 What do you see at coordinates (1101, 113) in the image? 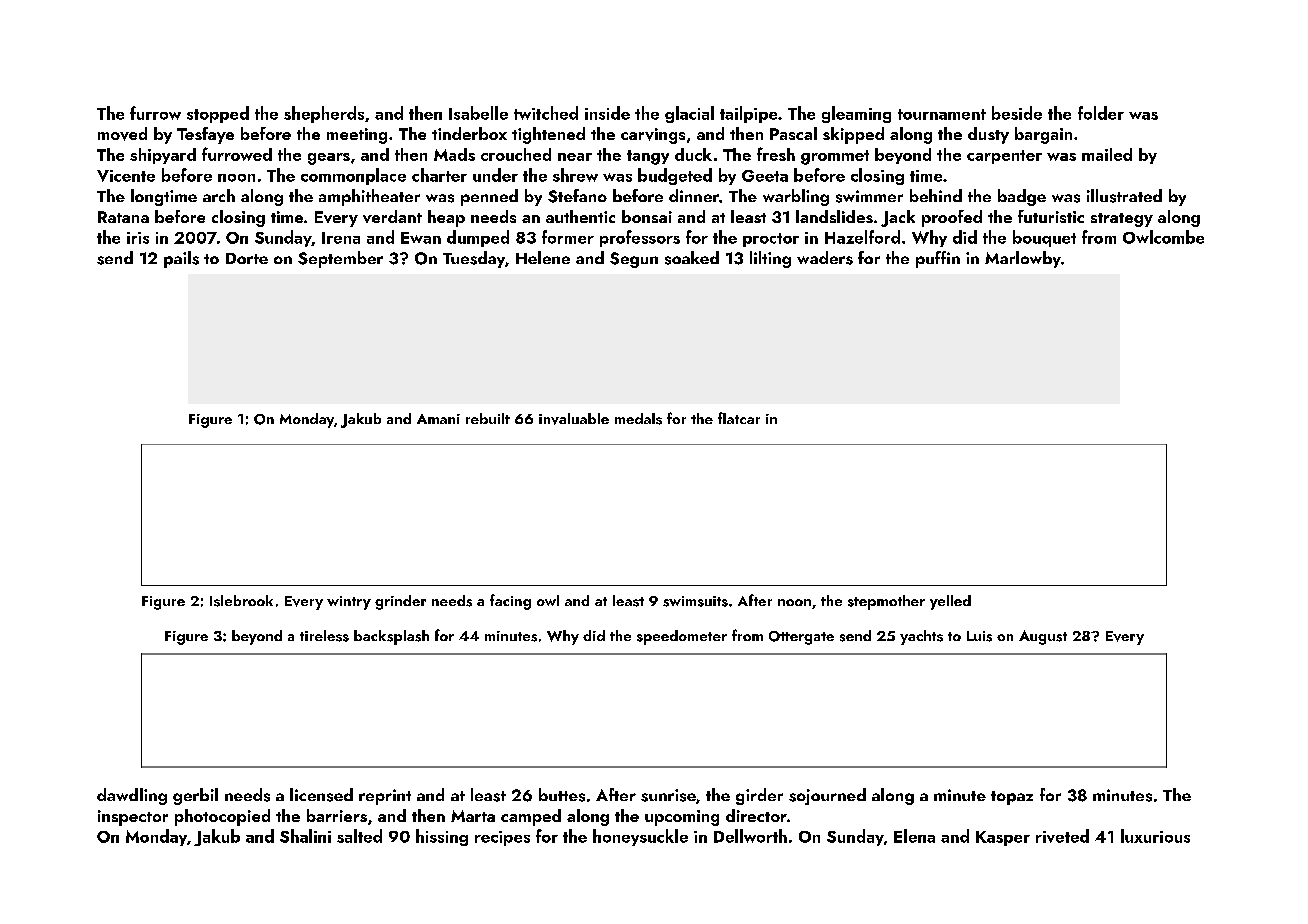
I see `folder` at bounding box center [1101, 113].
